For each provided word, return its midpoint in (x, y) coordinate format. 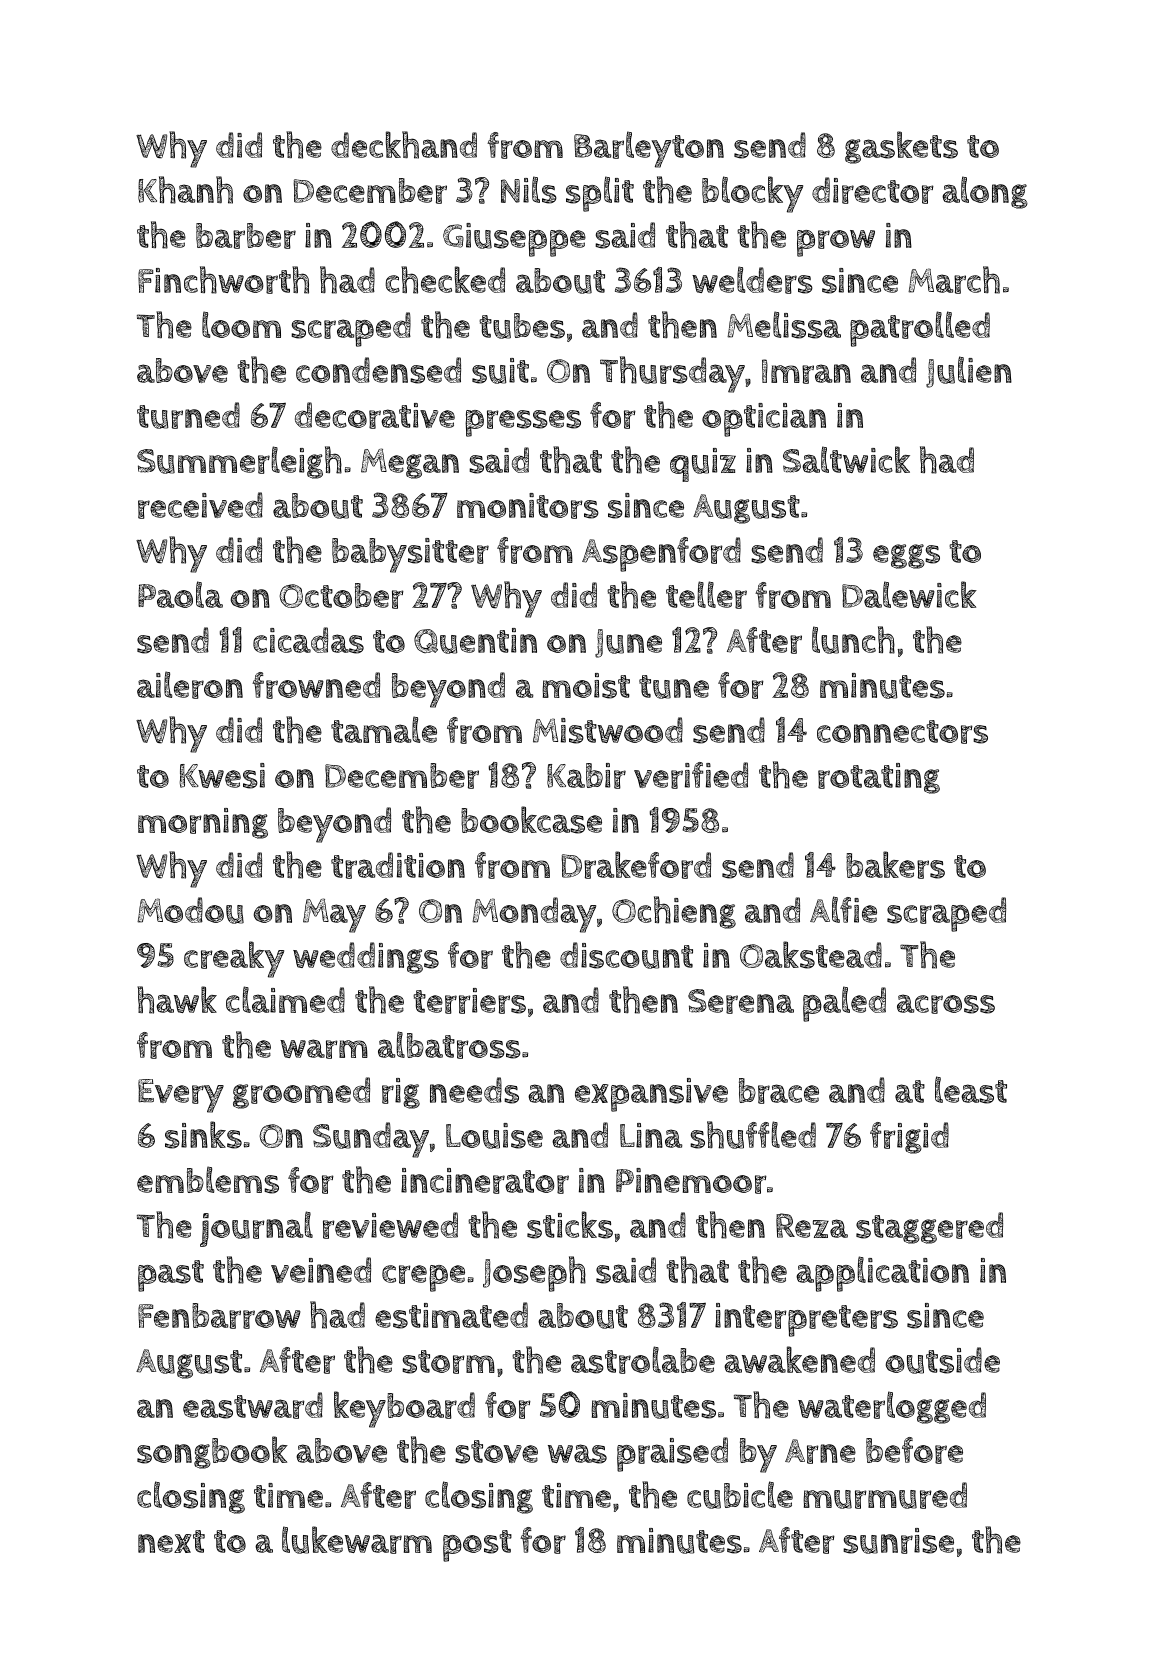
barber (246, 236)
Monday (534, 915)
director (873, 190)
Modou (190, 910)
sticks (570, 1225)
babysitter (410, 555)
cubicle (740, 1495)
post (477, 1546)
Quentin (475, 641)
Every (181, 1096)
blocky (752, 194)
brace (779, 1091)
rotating (879, 778)
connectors (902, 732)
